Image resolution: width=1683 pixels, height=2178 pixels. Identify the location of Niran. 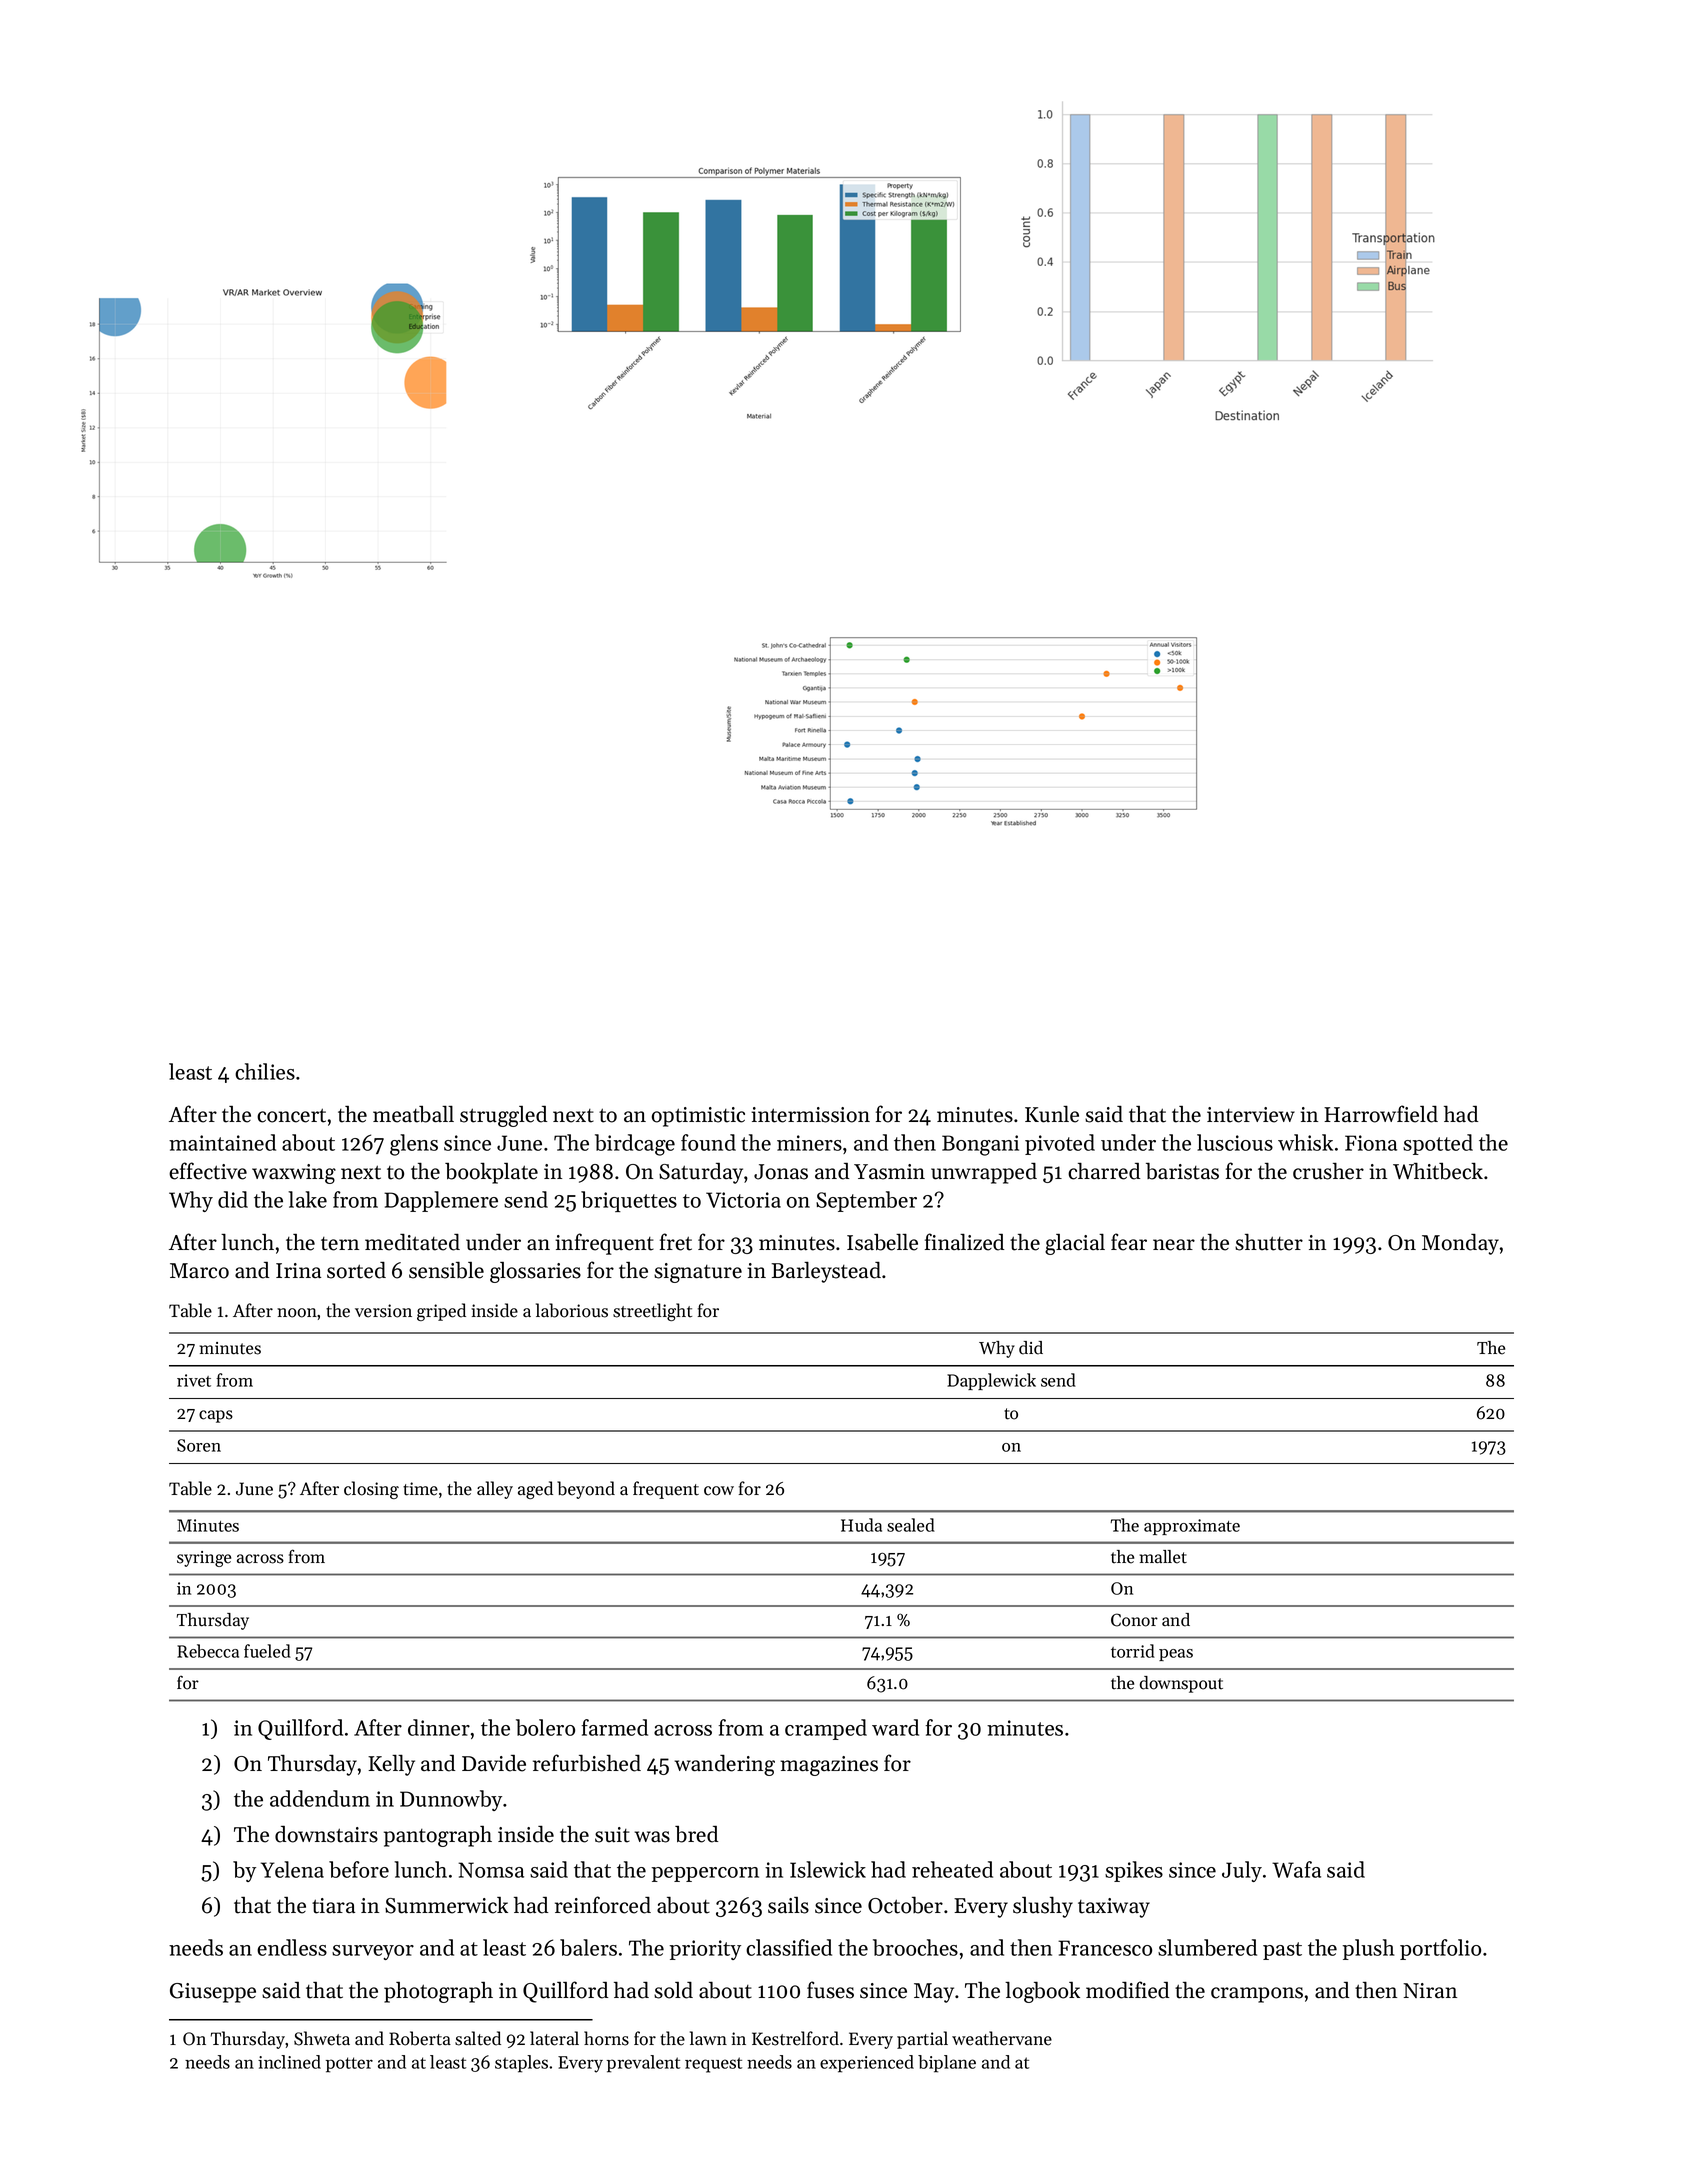
(1430, 1990).
